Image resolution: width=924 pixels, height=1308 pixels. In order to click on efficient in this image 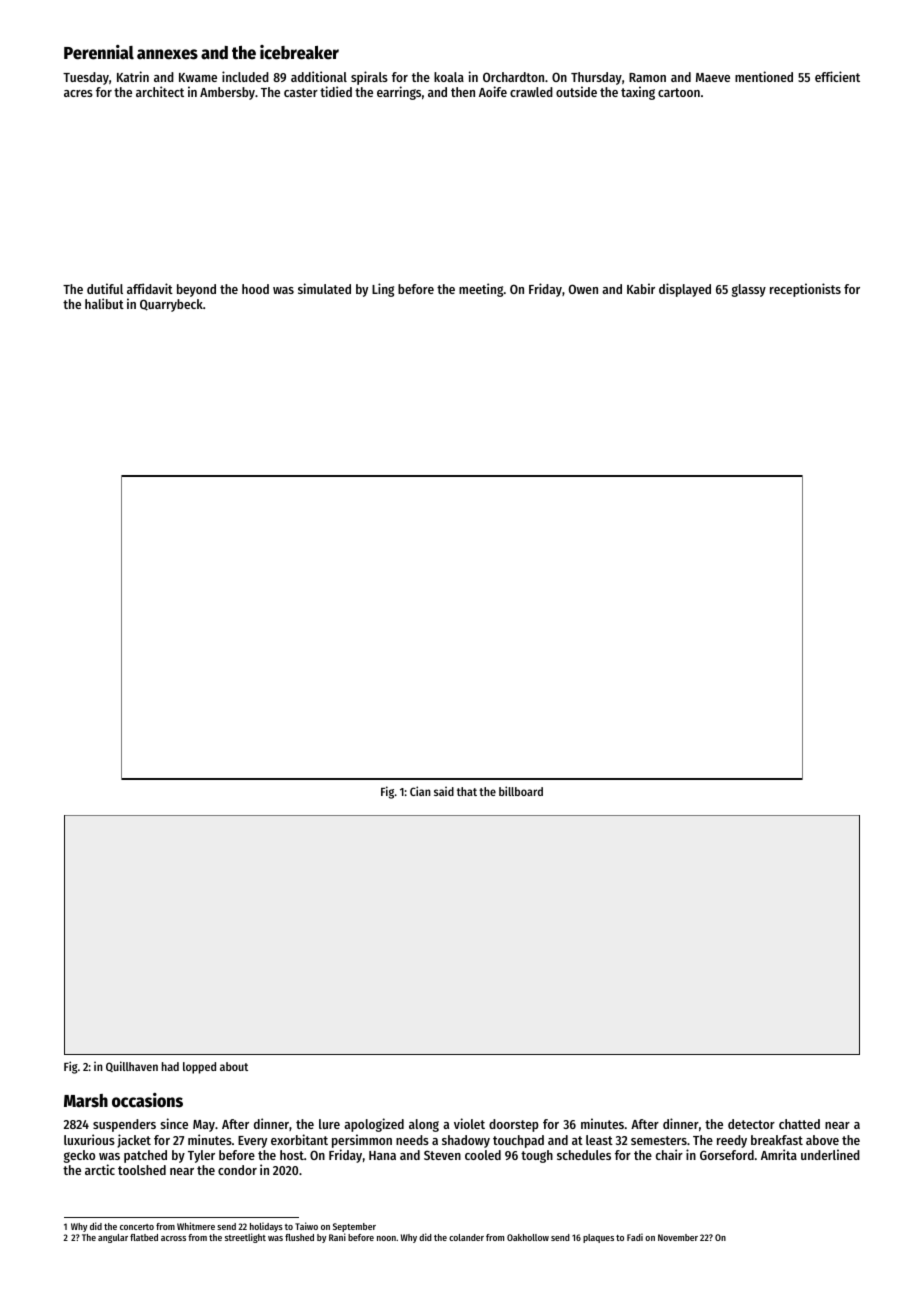, I will do `click(837, 76)`.
